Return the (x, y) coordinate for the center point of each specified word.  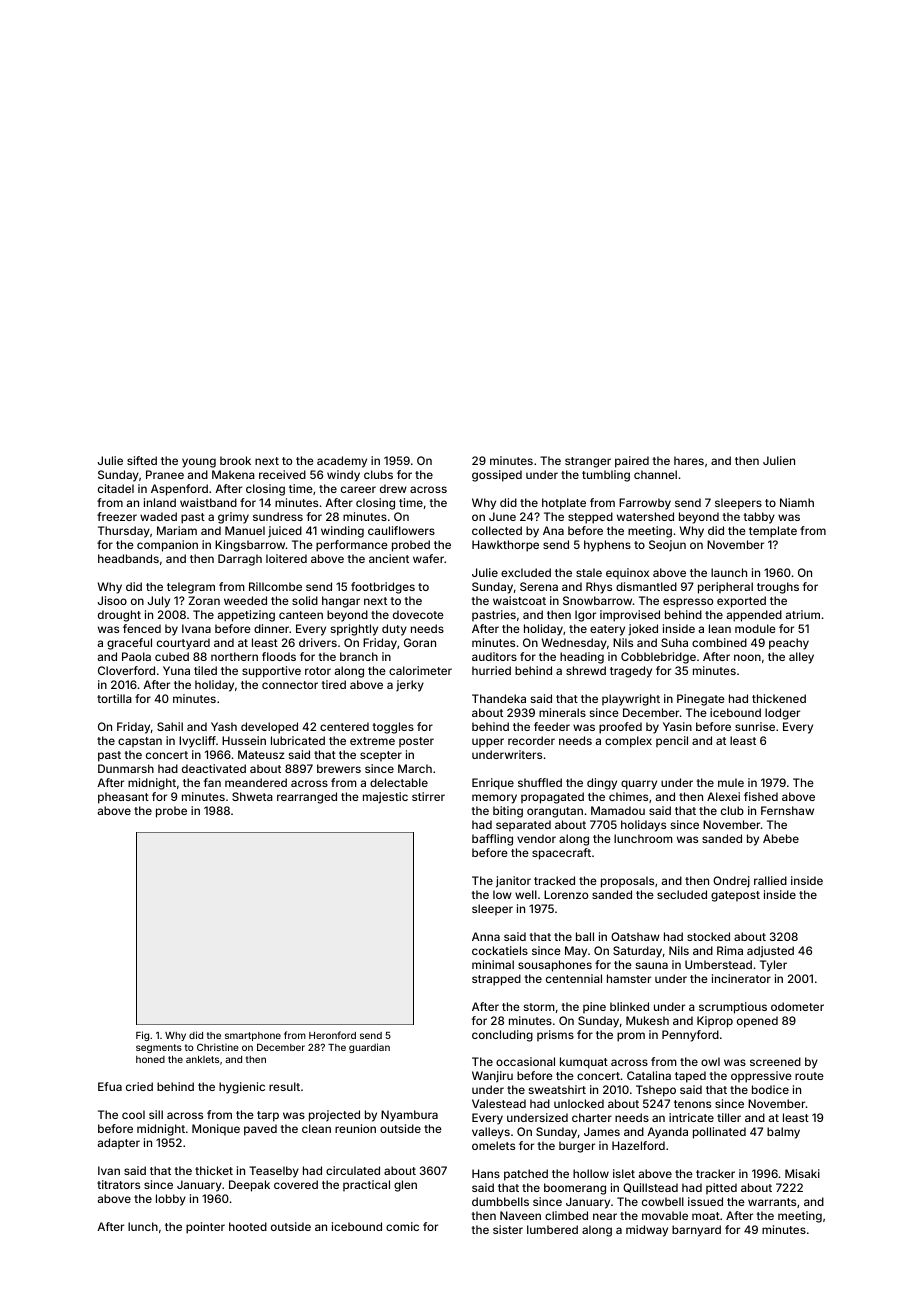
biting (508, 812)
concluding (502, 1036)
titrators (118, 1184)
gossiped (497, 476)
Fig (142, 1036)
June (502, 516)
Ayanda (667, 1133)
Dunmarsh (126, 768)
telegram (191, 588)
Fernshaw (787, 810)
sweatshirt (557, 1089)
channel (655, 474)
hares (689, 460)
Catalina (649, 1075)
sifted (142, 460)
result (284, 1086)
